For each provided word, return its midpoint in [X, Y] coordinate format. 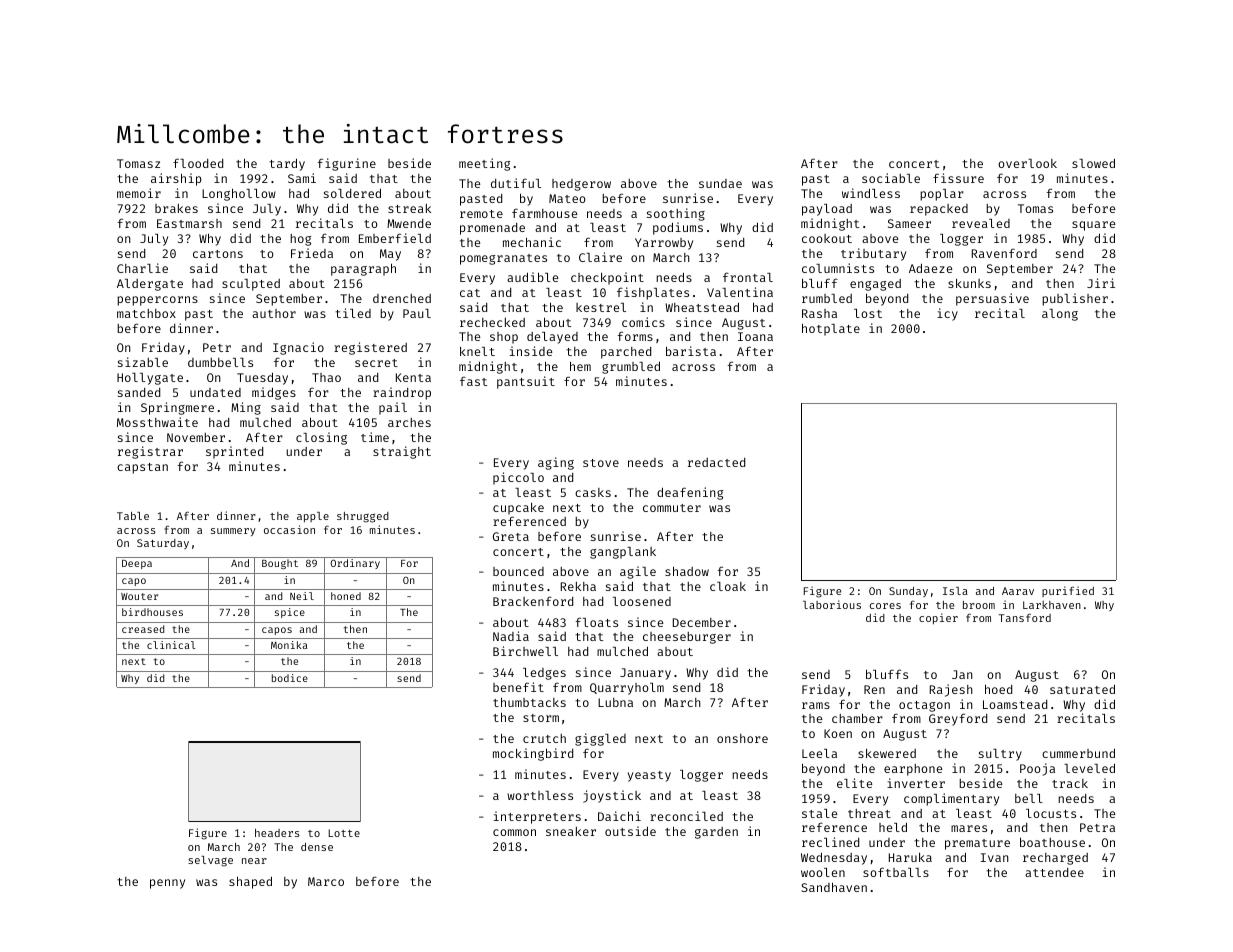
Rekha [578, 586]
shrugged [363, 517]
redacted [716, 462]
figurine [346, 164]
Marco [326, 881]
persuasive [992, 299]
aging [556, 463]
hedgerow [581, 185]
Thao [326, 377]
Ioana [755, 336]
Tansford [1025, 617]
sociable [891, 178]
